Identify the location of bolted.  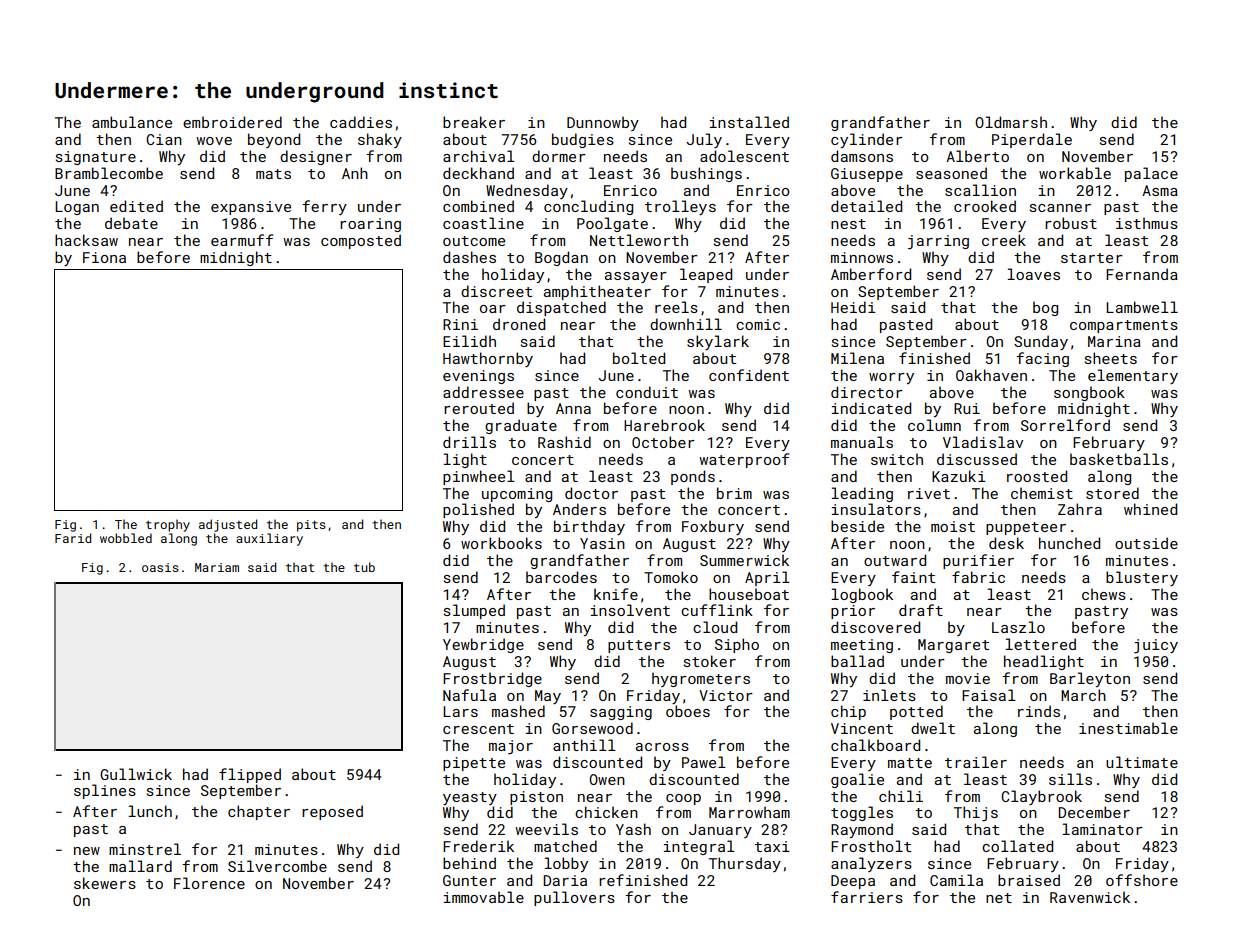
(639, 358).
